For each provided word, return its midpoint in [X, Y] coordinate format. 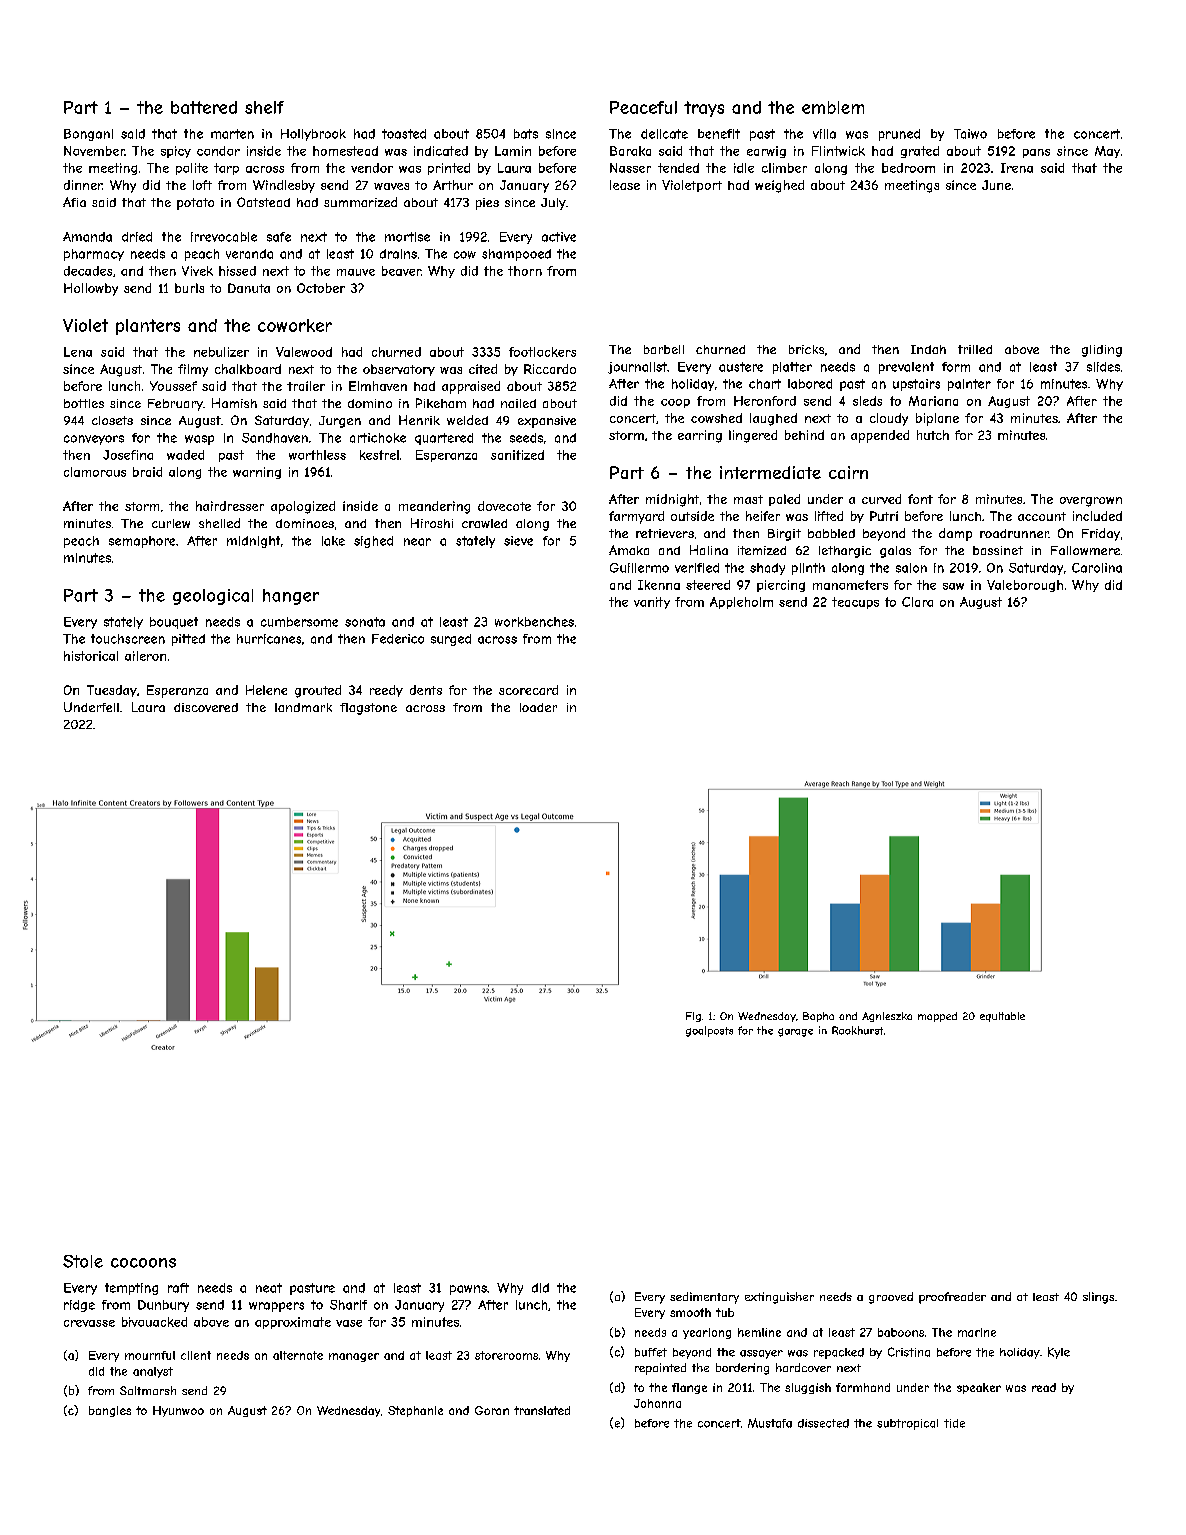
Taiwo [970, 134]
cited [483, 369]
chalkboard [248, 369]
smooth [690, 1312]
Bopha [818, 1017]
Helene [266, 690]
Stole [83, 1261]
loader [538, 707]
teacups [855, 603]
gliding [1102, 351]
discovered [206, 707]
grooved [891, 1298]
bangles [110, 1411]
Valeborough [1025, 586]
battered [204, 107]
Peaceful [643, 107]
